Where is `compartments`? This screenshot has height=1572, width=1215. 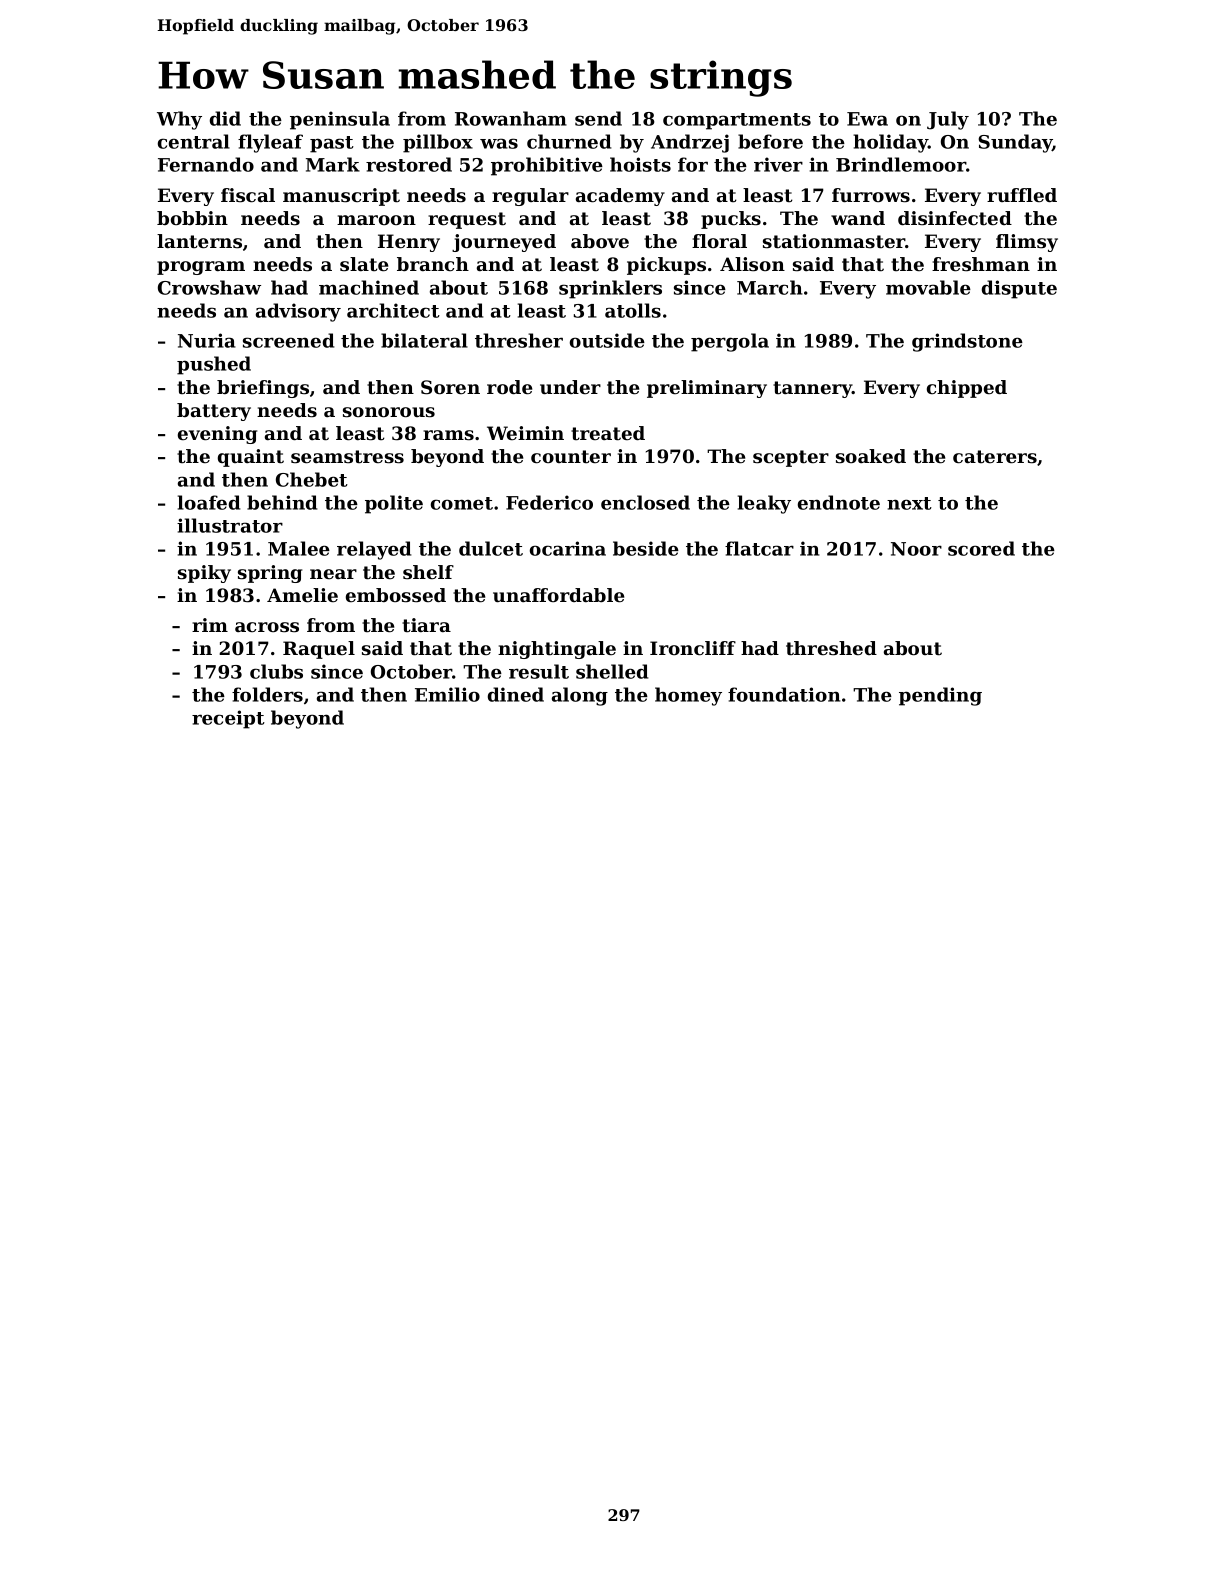
compartments is located at coordinates (737, 121).
